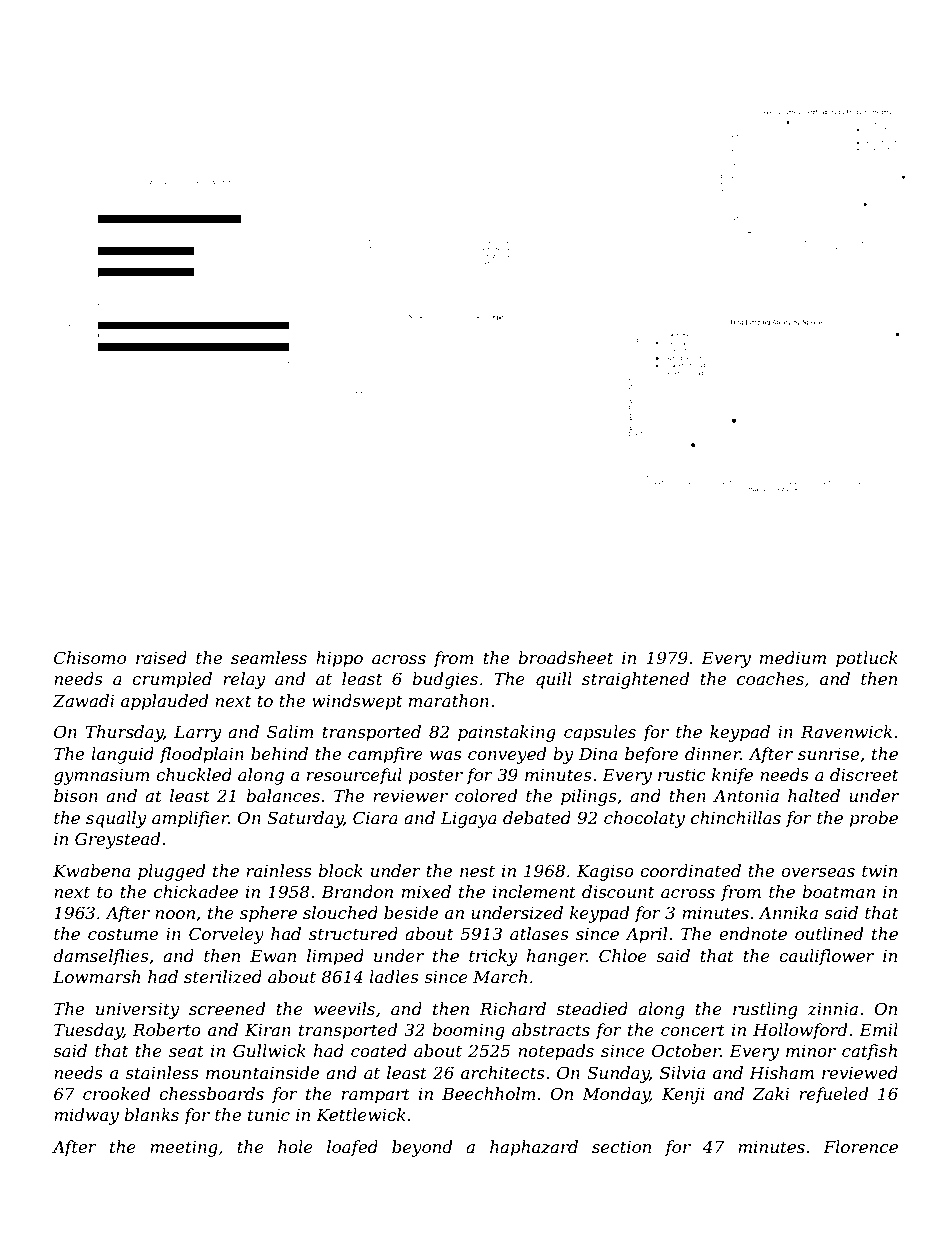 This document has width=952, height=1233. What do you see at coordinates (295, 1146) in the document?
I see `hole` at bounding box center [295, 1146].
